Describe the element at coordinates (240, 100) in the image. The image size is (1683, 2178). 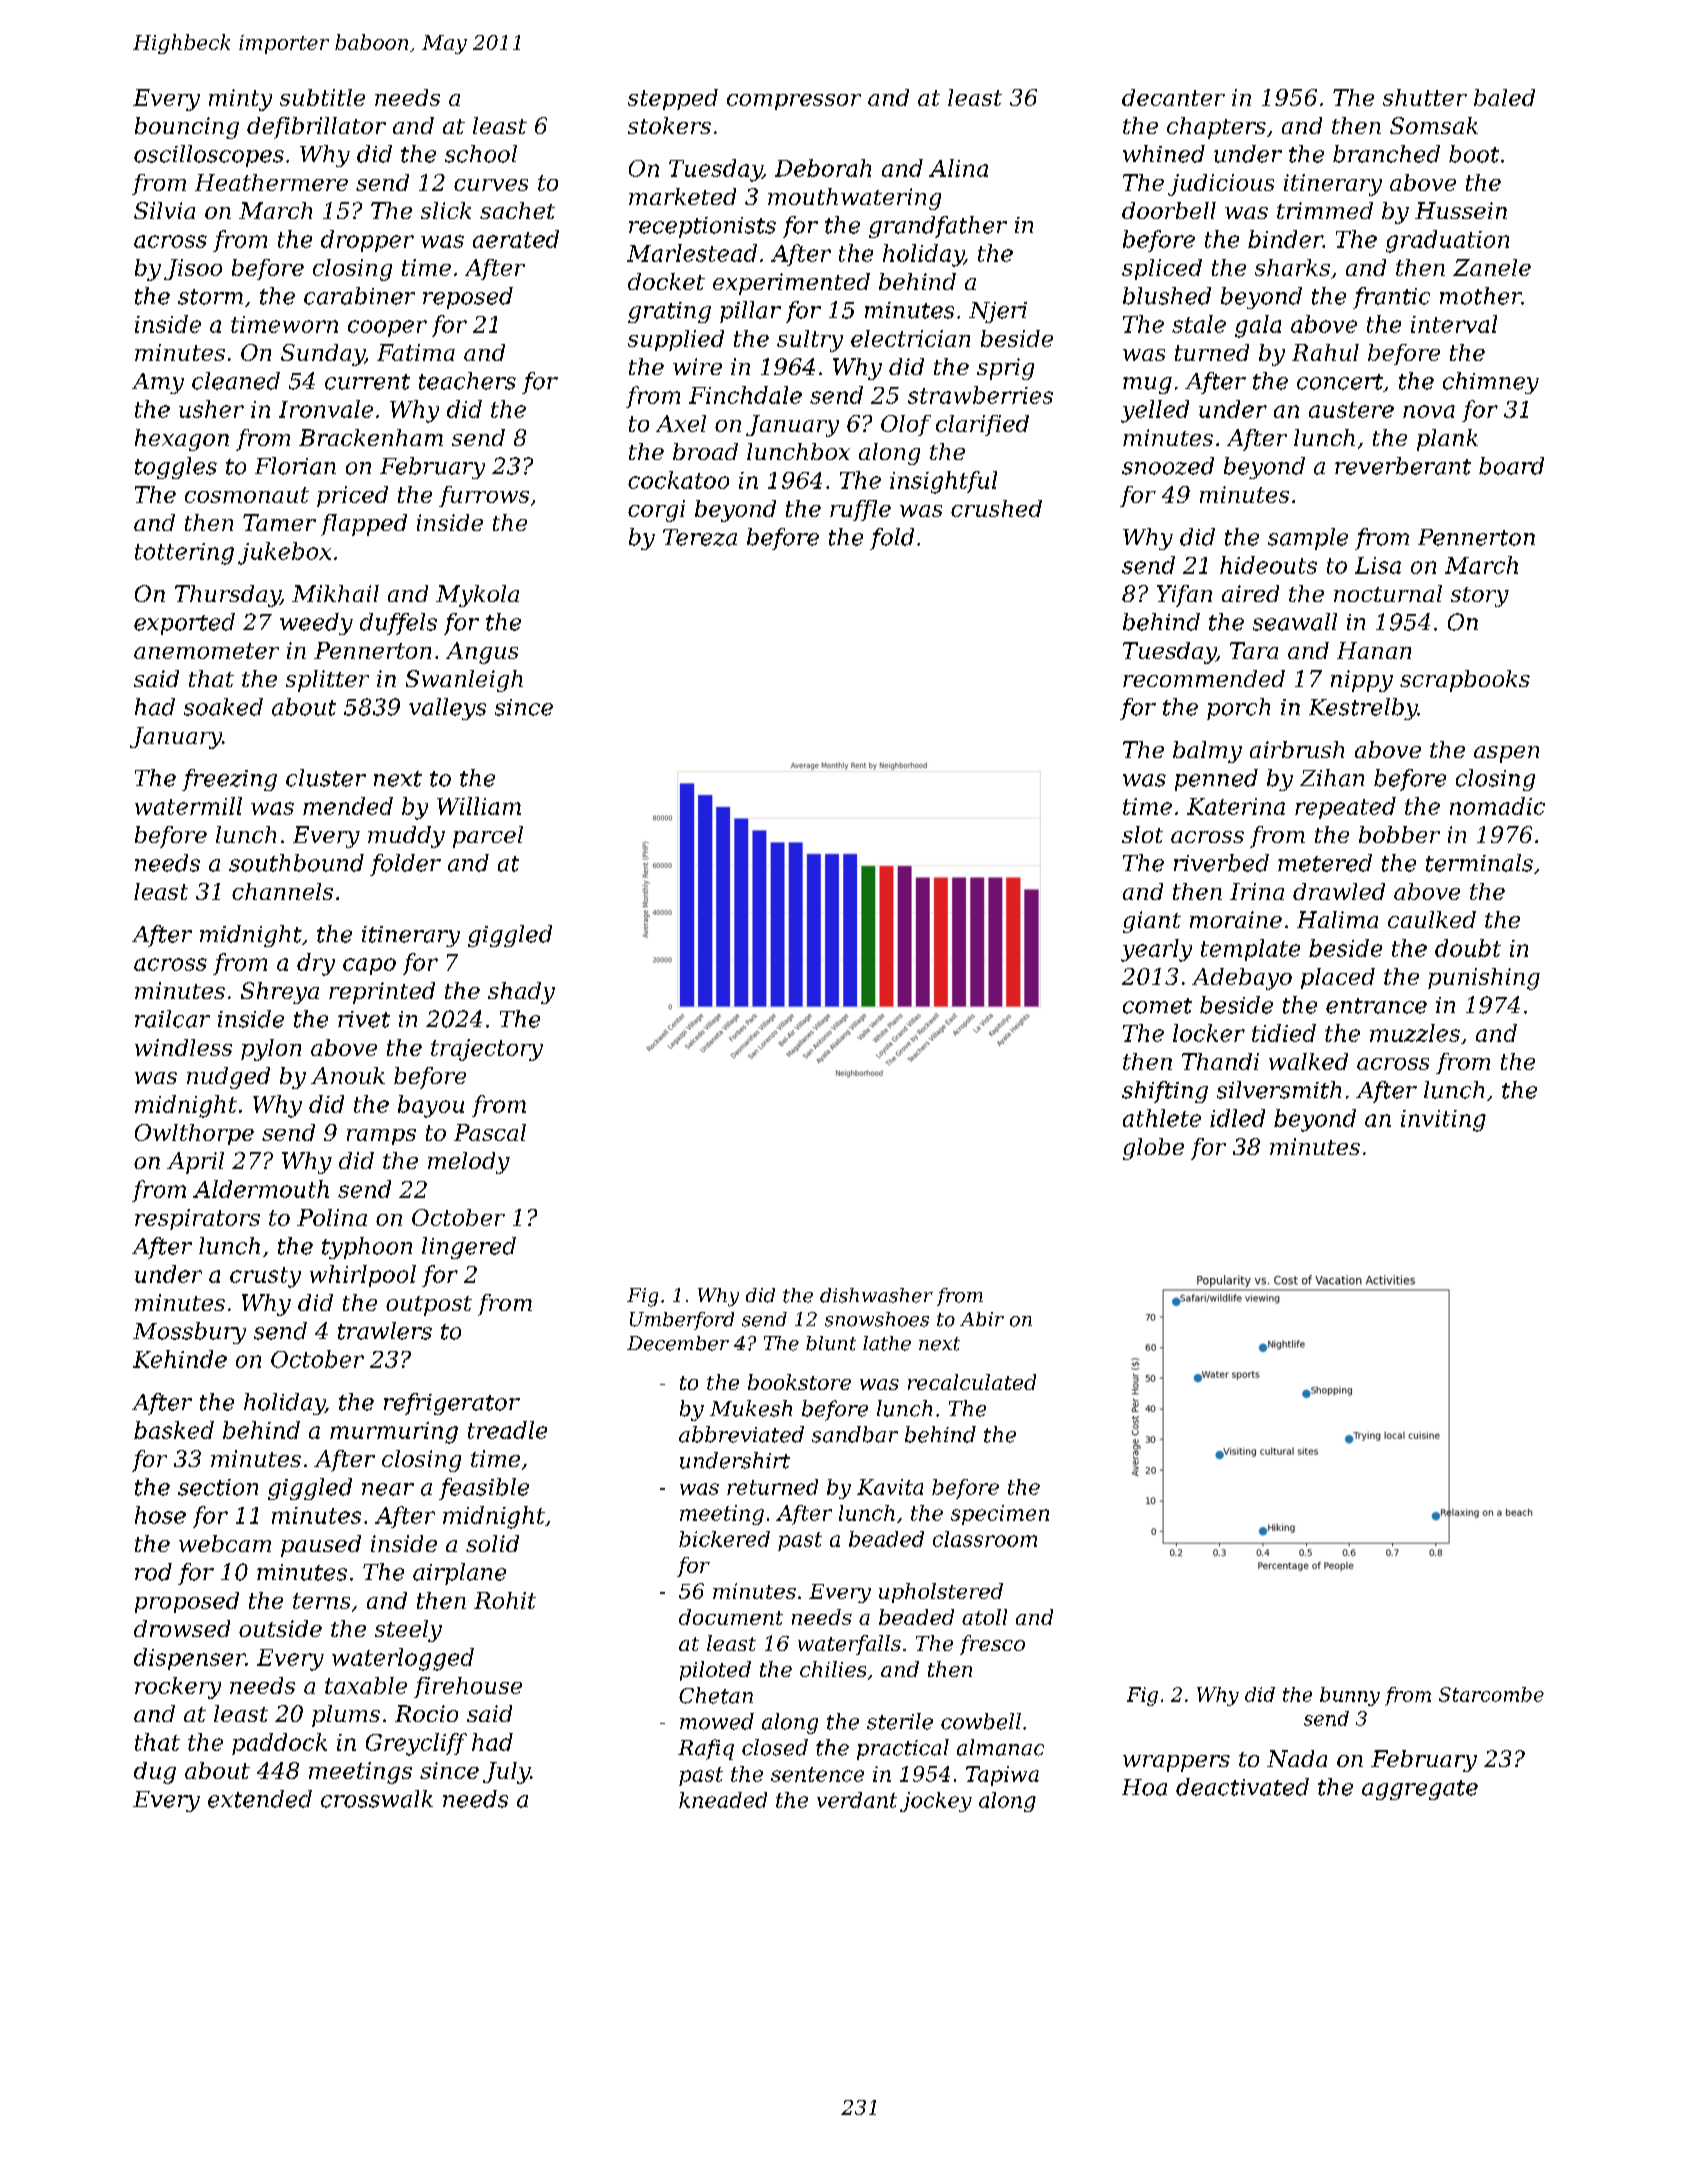
I see `minty` at that location.
